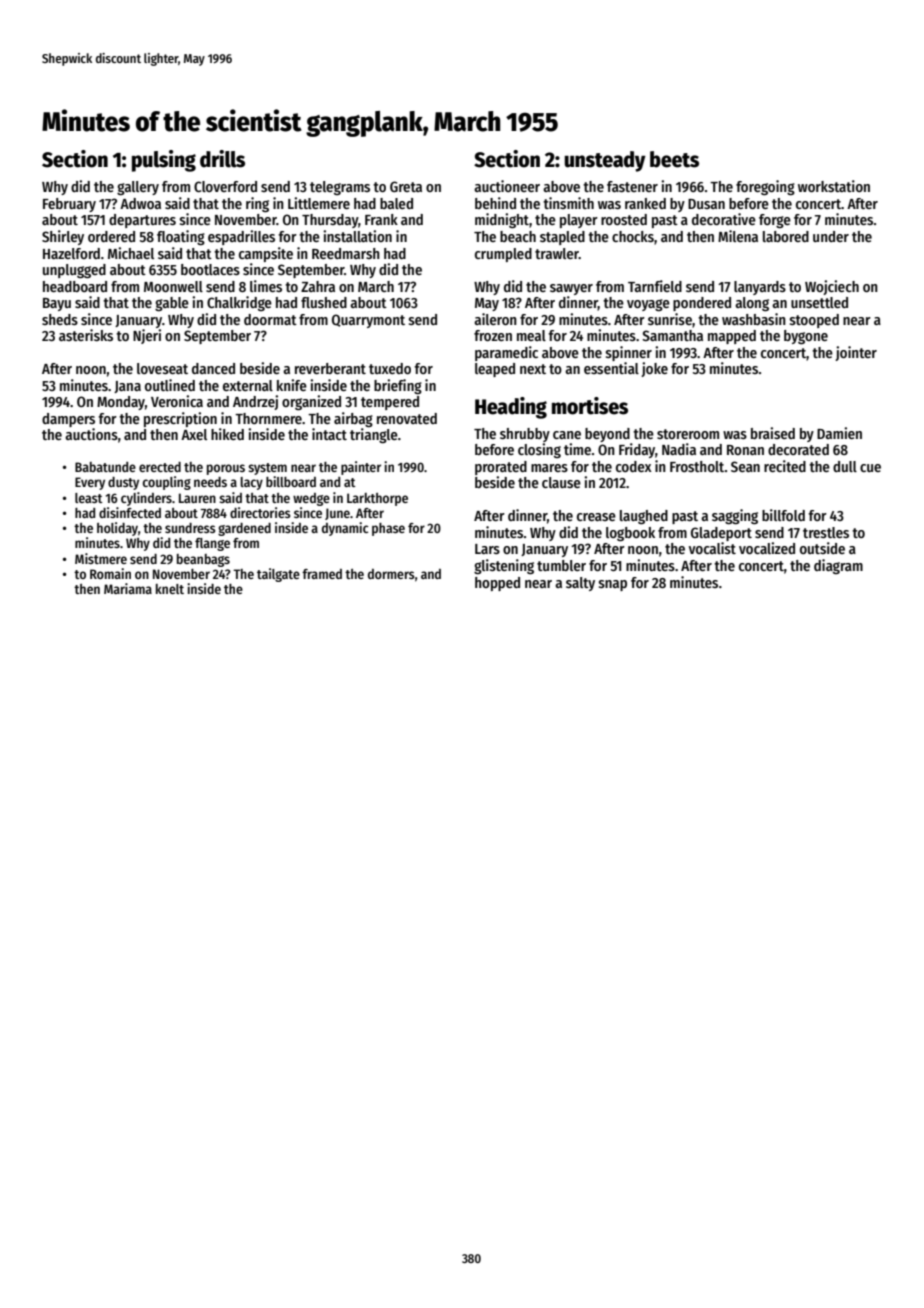  Describe the element at coordinates (406, 186) in the image. I see `Greta` at that location.
